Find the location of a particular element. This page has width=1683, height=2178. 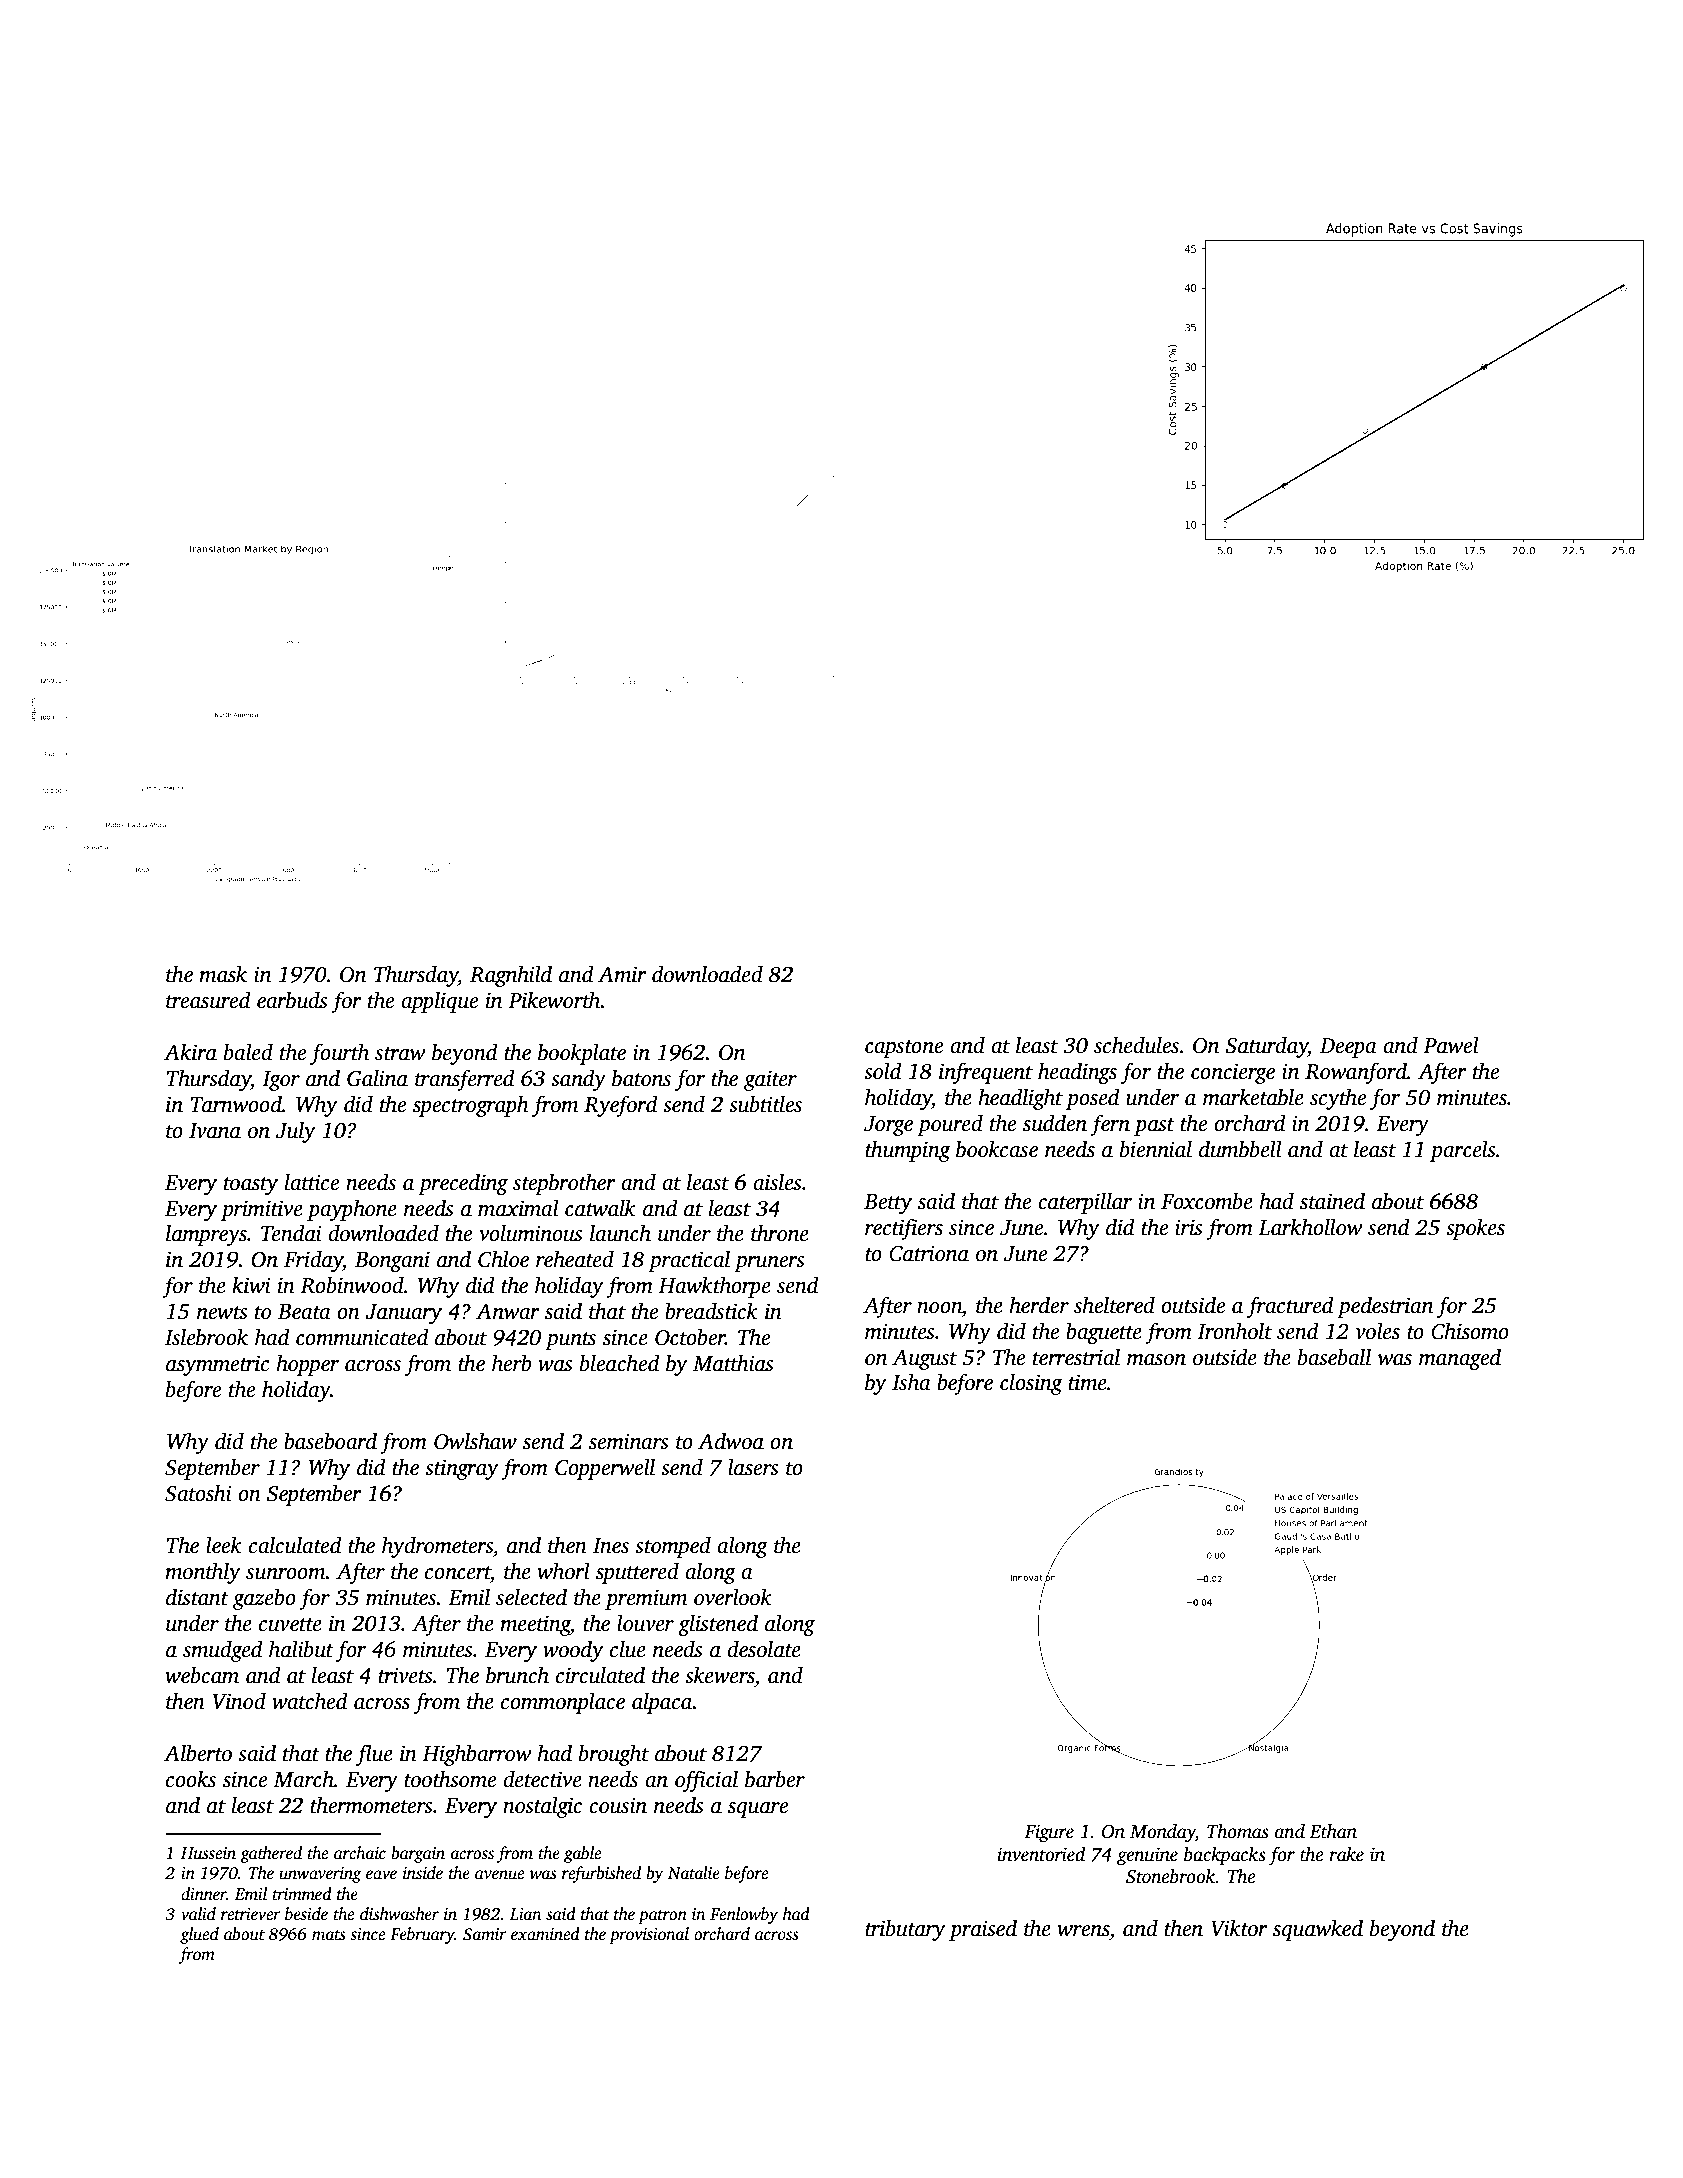

Pawel is located at coordinates (1451, 1045).
